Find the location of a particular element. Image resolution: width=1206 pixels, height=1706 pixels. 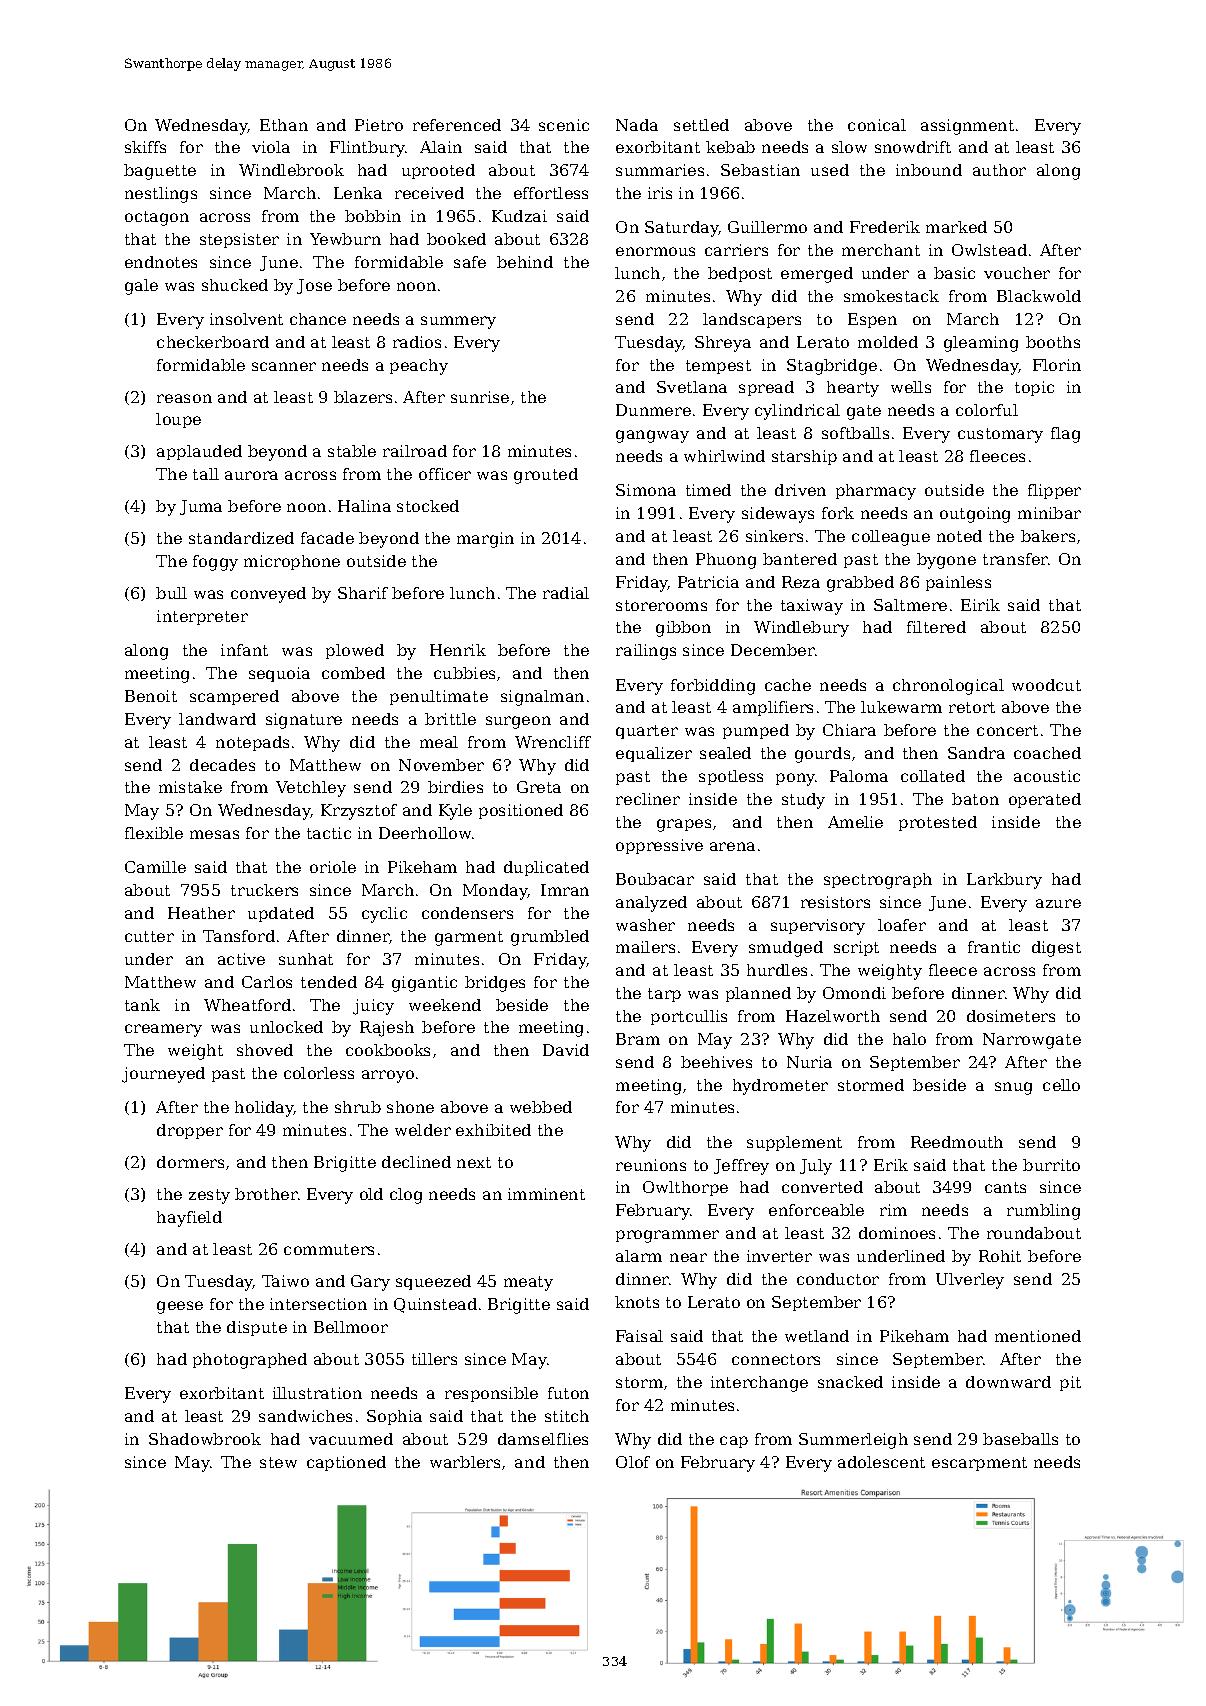

gibbon is located at coordinates (683, 629).
